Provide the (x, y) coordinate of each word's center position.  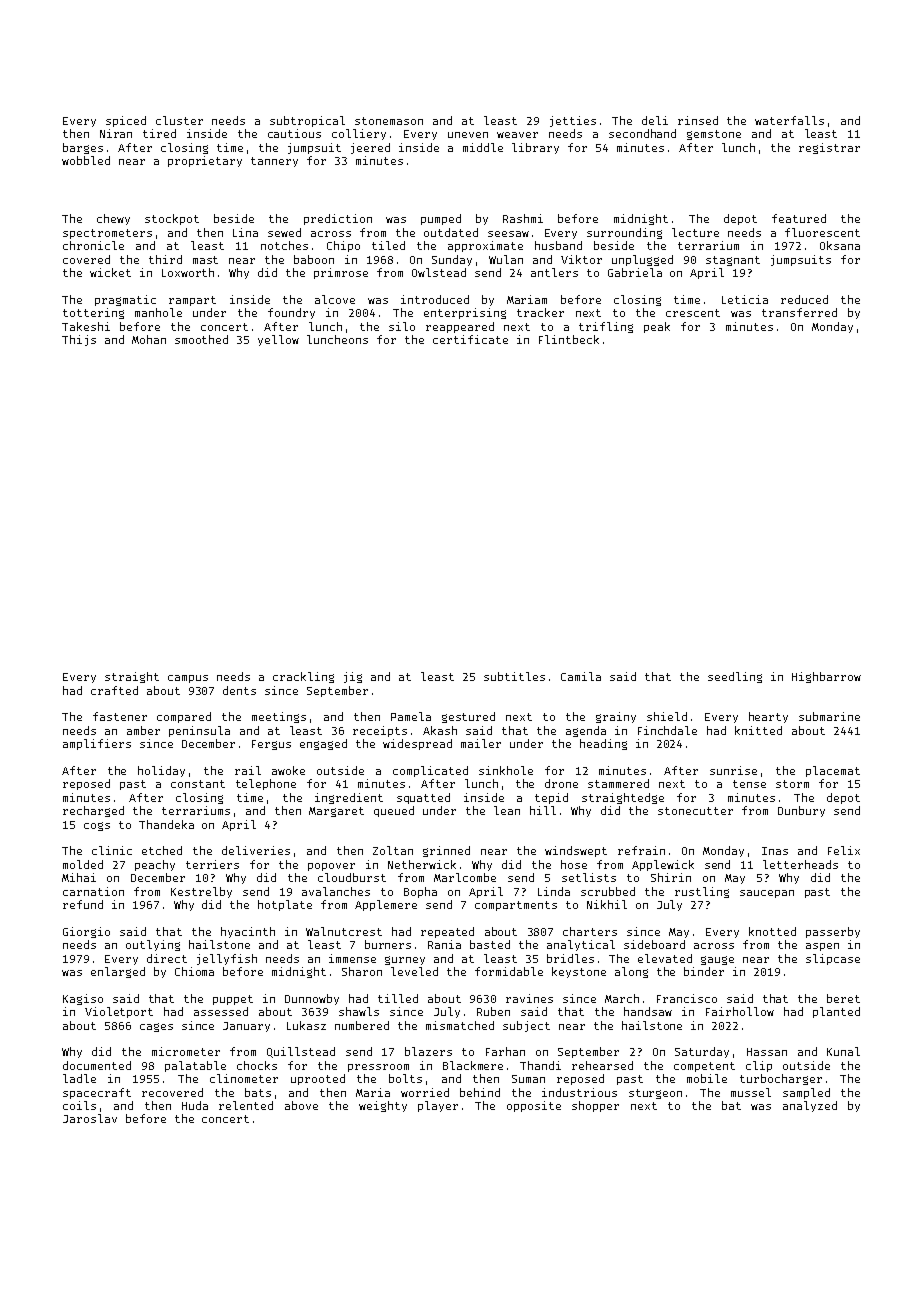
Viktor (581, 259)
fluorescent (822, 232)
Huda (195, 1105)
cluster (179, 120)
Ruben (493, 1011)
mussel (751, 1092)
